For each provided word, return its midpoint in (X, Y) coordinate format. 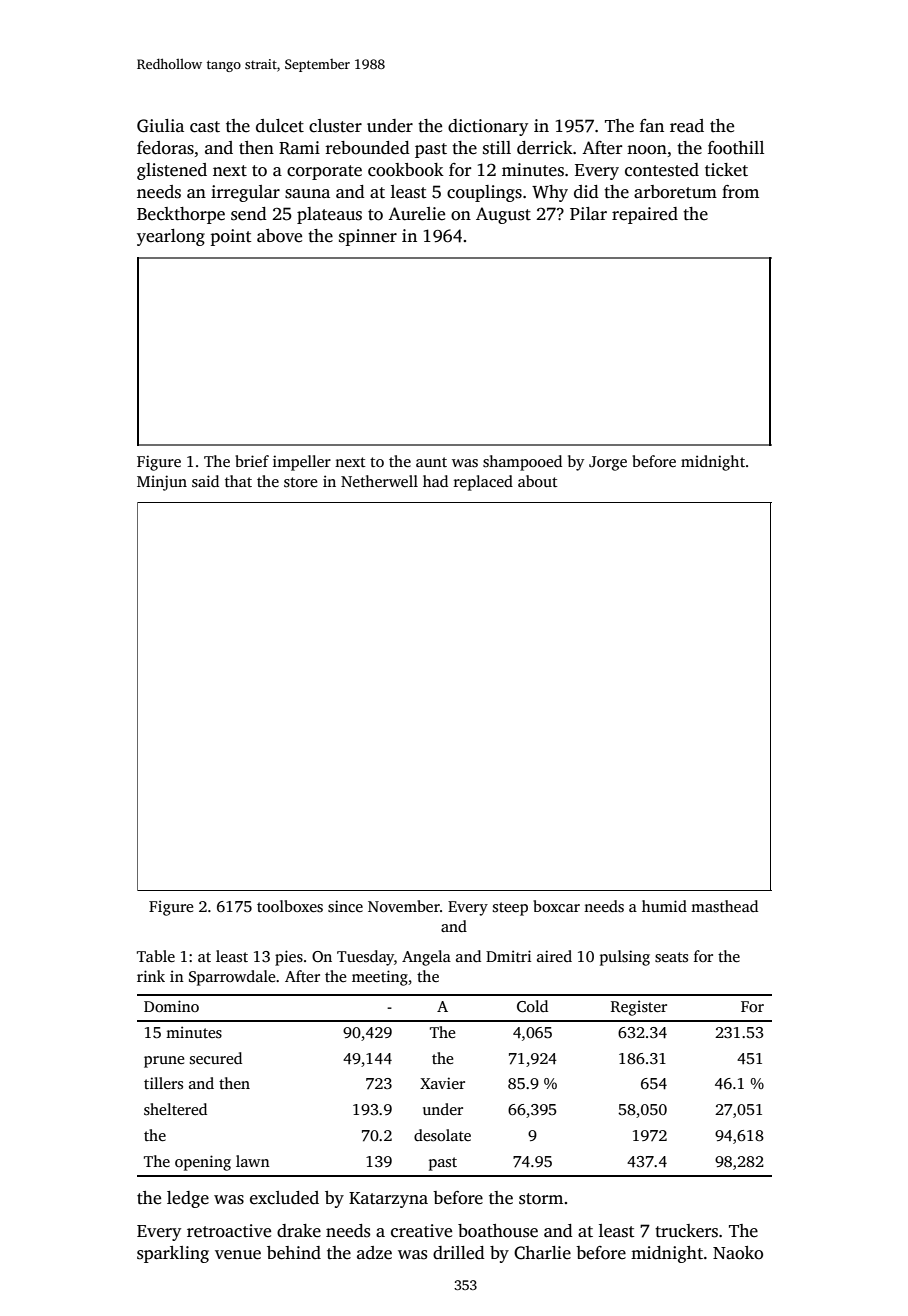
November (404, 906)
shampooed (522, 463)
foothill (736, 148)
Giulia (160, 126)
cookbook (406, 170)
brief (252, 461)
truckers (686, 1231)
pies (289, 958)
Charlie (542, 1253)
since (345, 906)
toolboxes (290, 906)
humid (664, 906)
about (537, 481)
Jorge (608, 463)
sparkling (173, 1254)
